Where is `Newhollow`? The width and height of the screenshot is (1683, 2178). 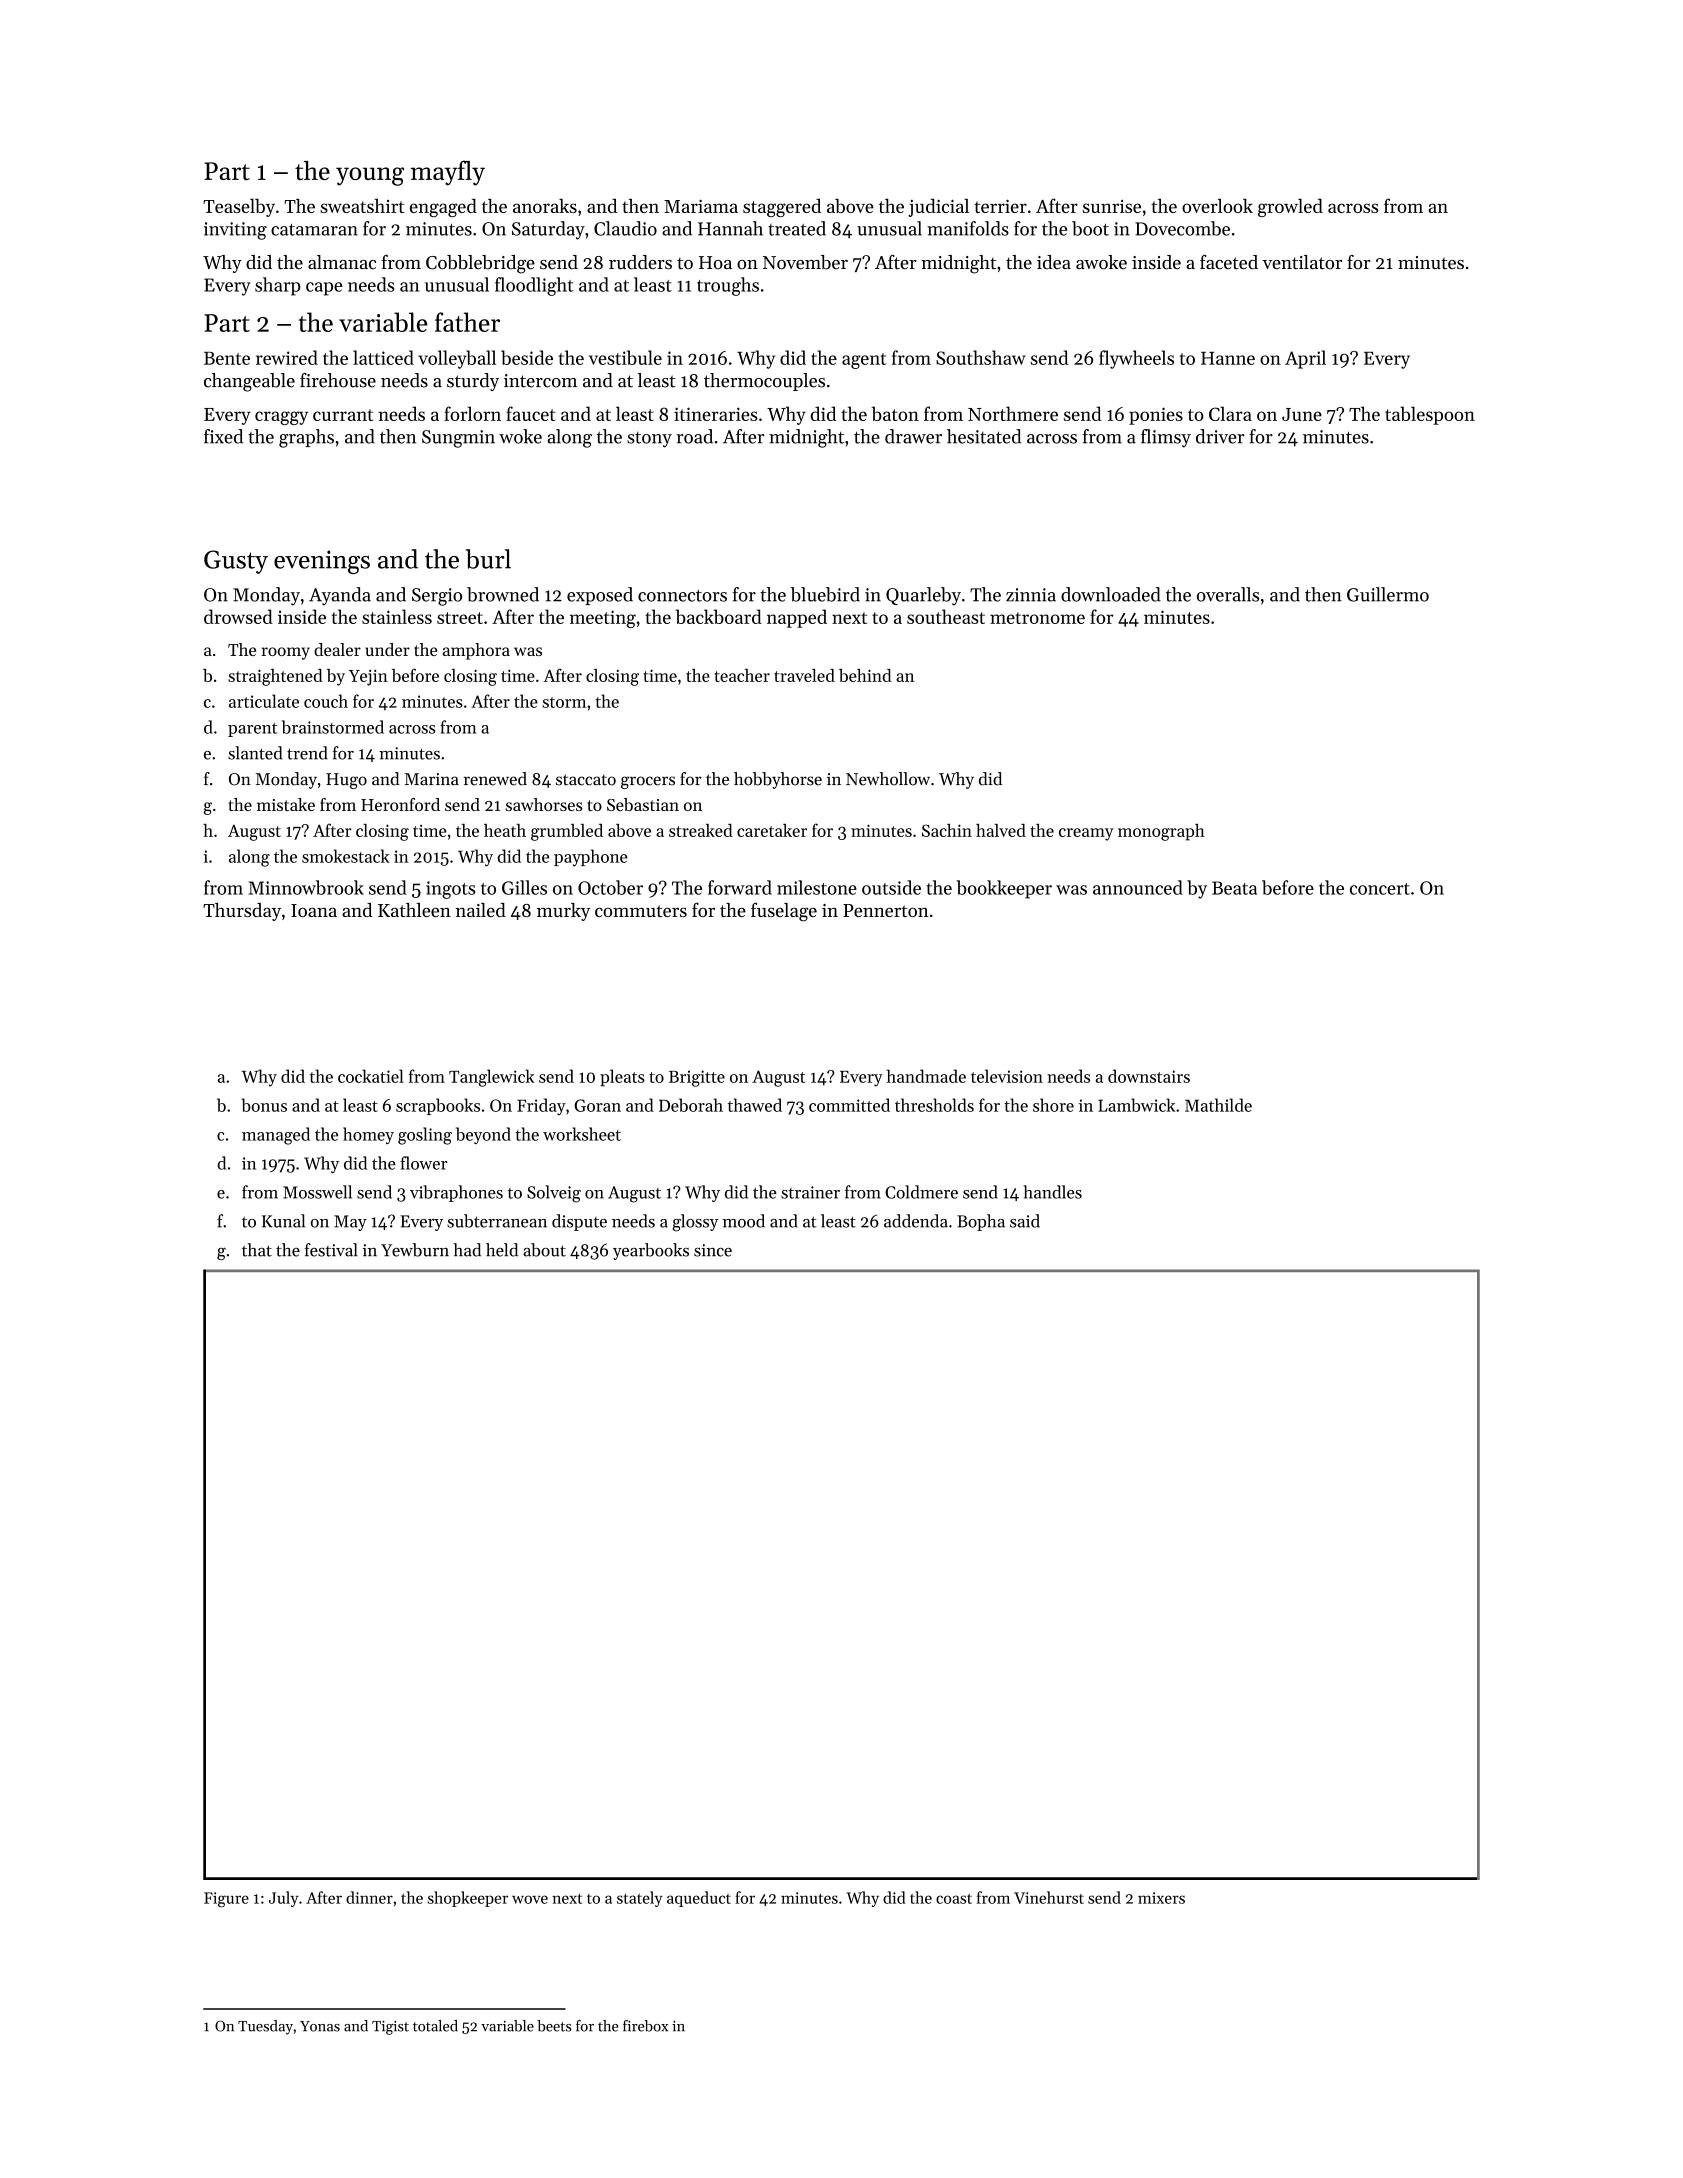
Newhollow is located at coordinates (888, 779).
